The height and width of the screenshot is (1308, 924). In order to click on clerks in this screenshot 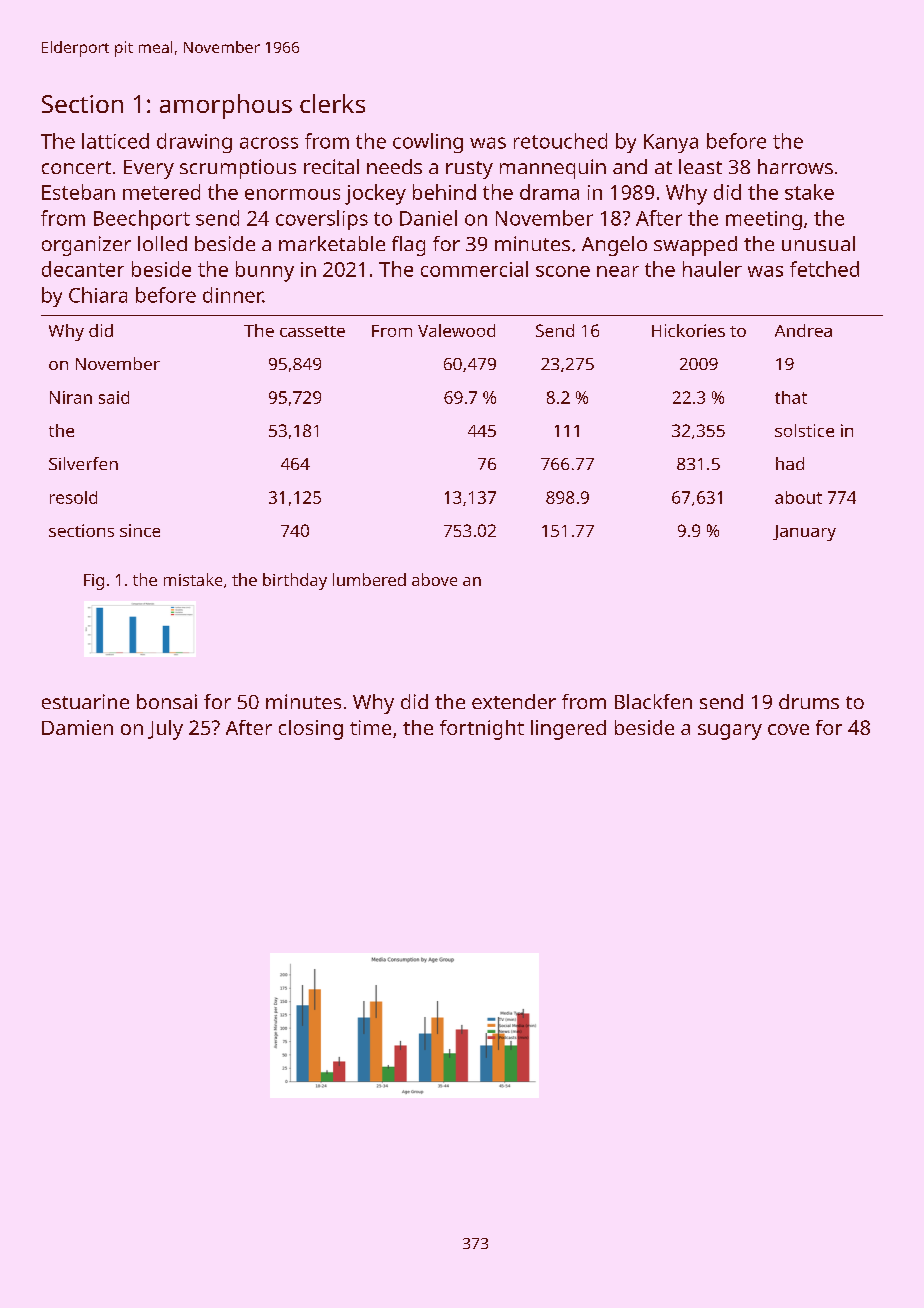, I will do `click(332, 103)`.
